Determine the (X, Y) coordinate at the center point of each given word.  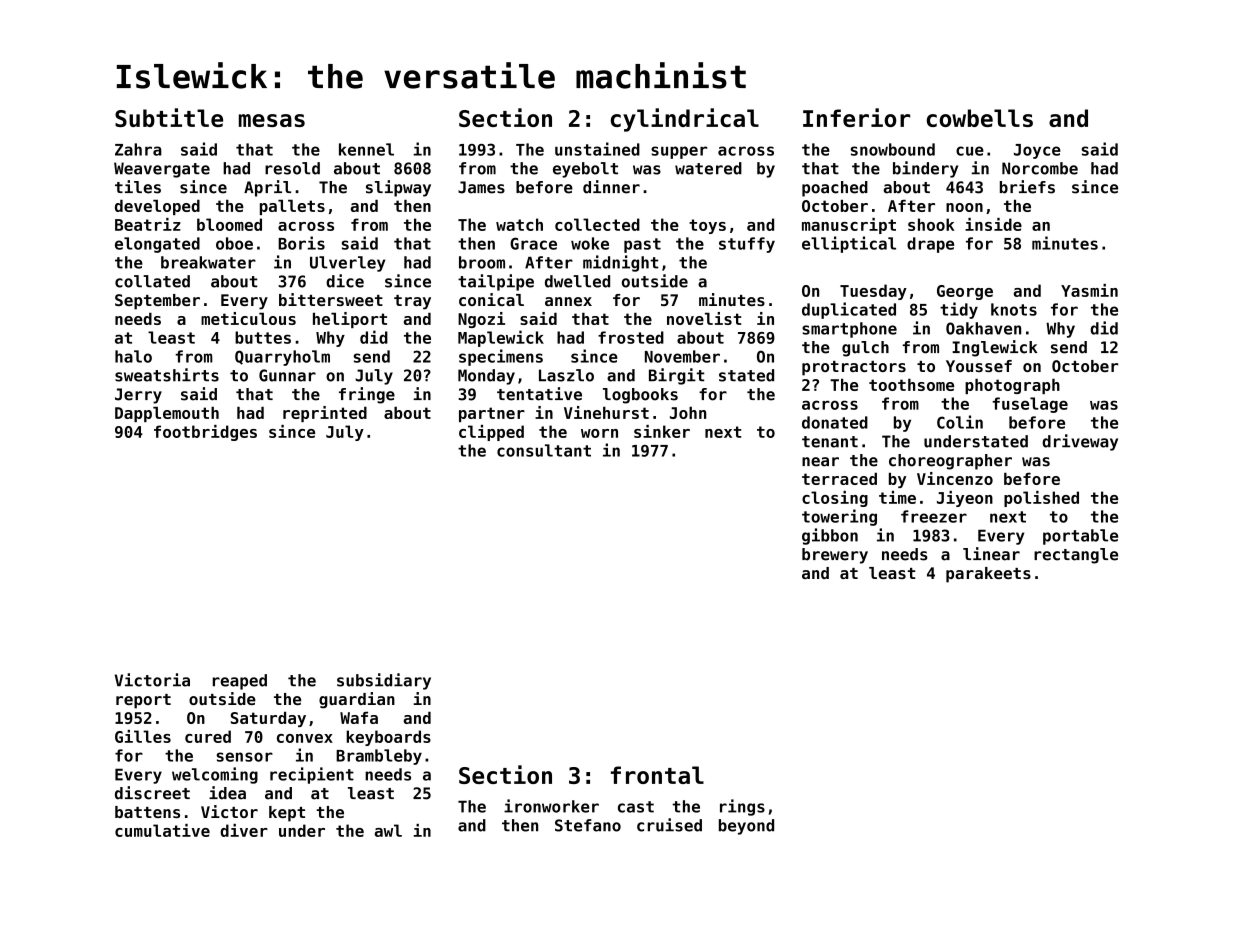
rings (742, 807)
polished (1041, 499)
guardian (357, 700)
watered (708, 168)
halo (133, 356)
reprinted (325, 414)
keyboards (388, 738)
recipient (312, 775)
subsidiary (384, 681)
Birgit (676, 376)
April (267, 188)
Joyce (1037, 151)
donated (835, 422)
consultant (544, 450)
